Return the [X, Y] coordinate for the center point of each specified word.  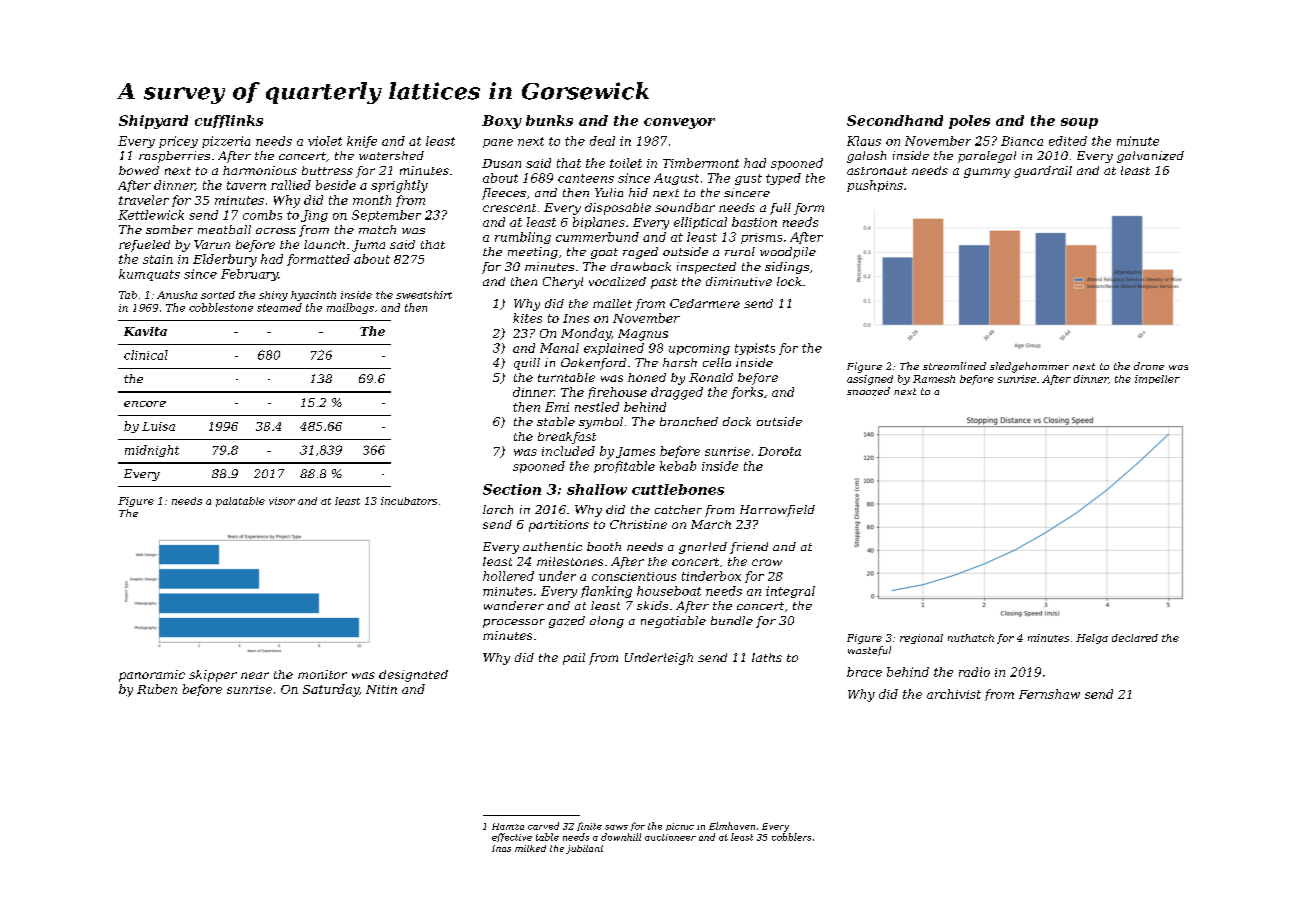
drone [1149, 366]
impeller [1157, 379]
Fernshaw [1049, 694]
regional [921, 639]
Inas [501, 848]
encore [145, 404]
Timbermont [701, 163]
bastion [754, 222]
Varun [212, 244]
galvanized [1150, 157]
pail [574, 659]
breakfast [567, 438]
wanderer [514, 605]
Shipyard [153, 122]
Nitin [381, 689]
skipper [213, 676]
